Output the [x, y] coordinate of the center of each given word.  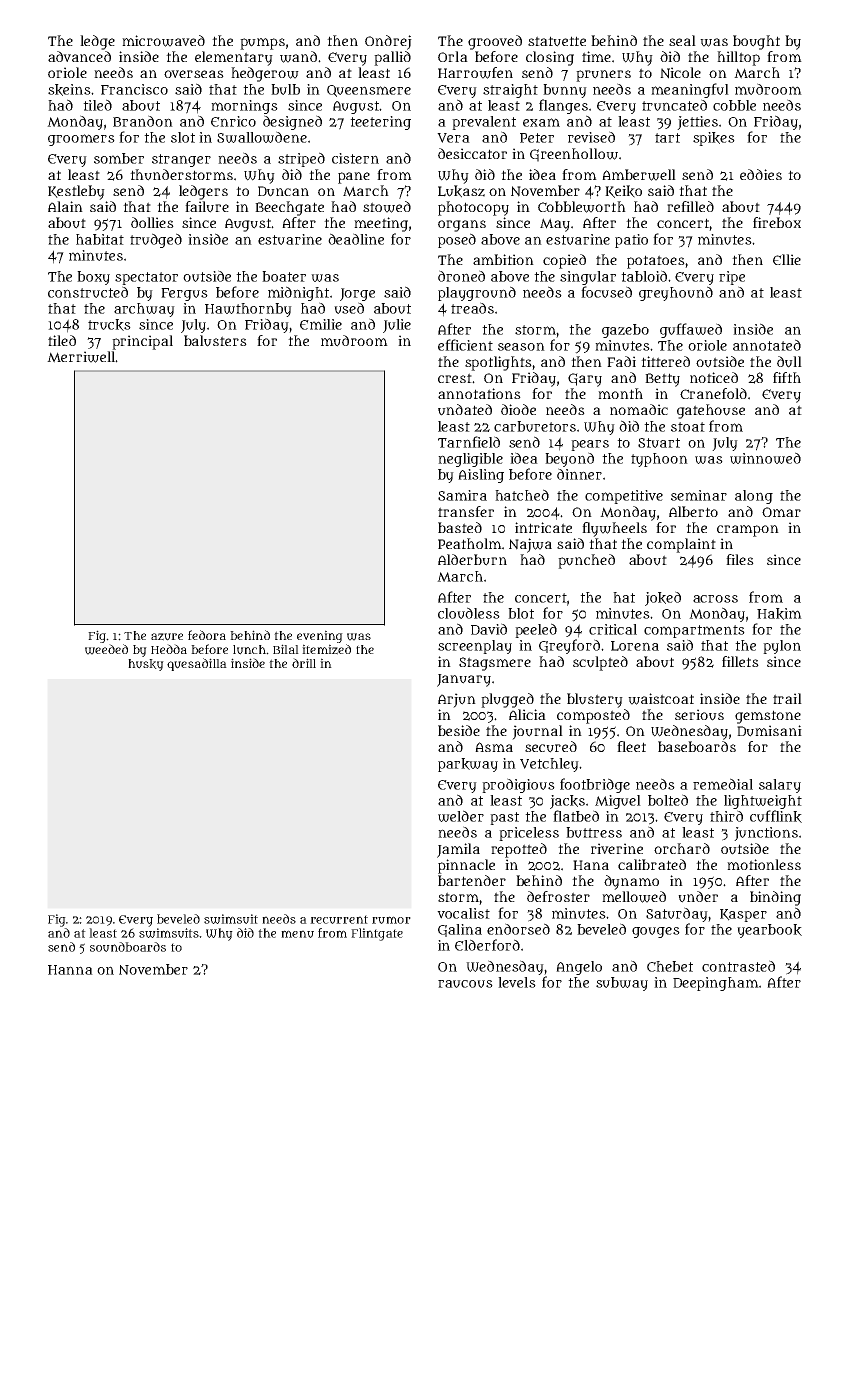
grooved [495, 42]
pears [590, 445]
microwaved [163, 41]
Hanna [70, 970]
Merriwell [81, 357]
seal [682, 40]
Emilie [321, 324]
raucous [465, 984]
